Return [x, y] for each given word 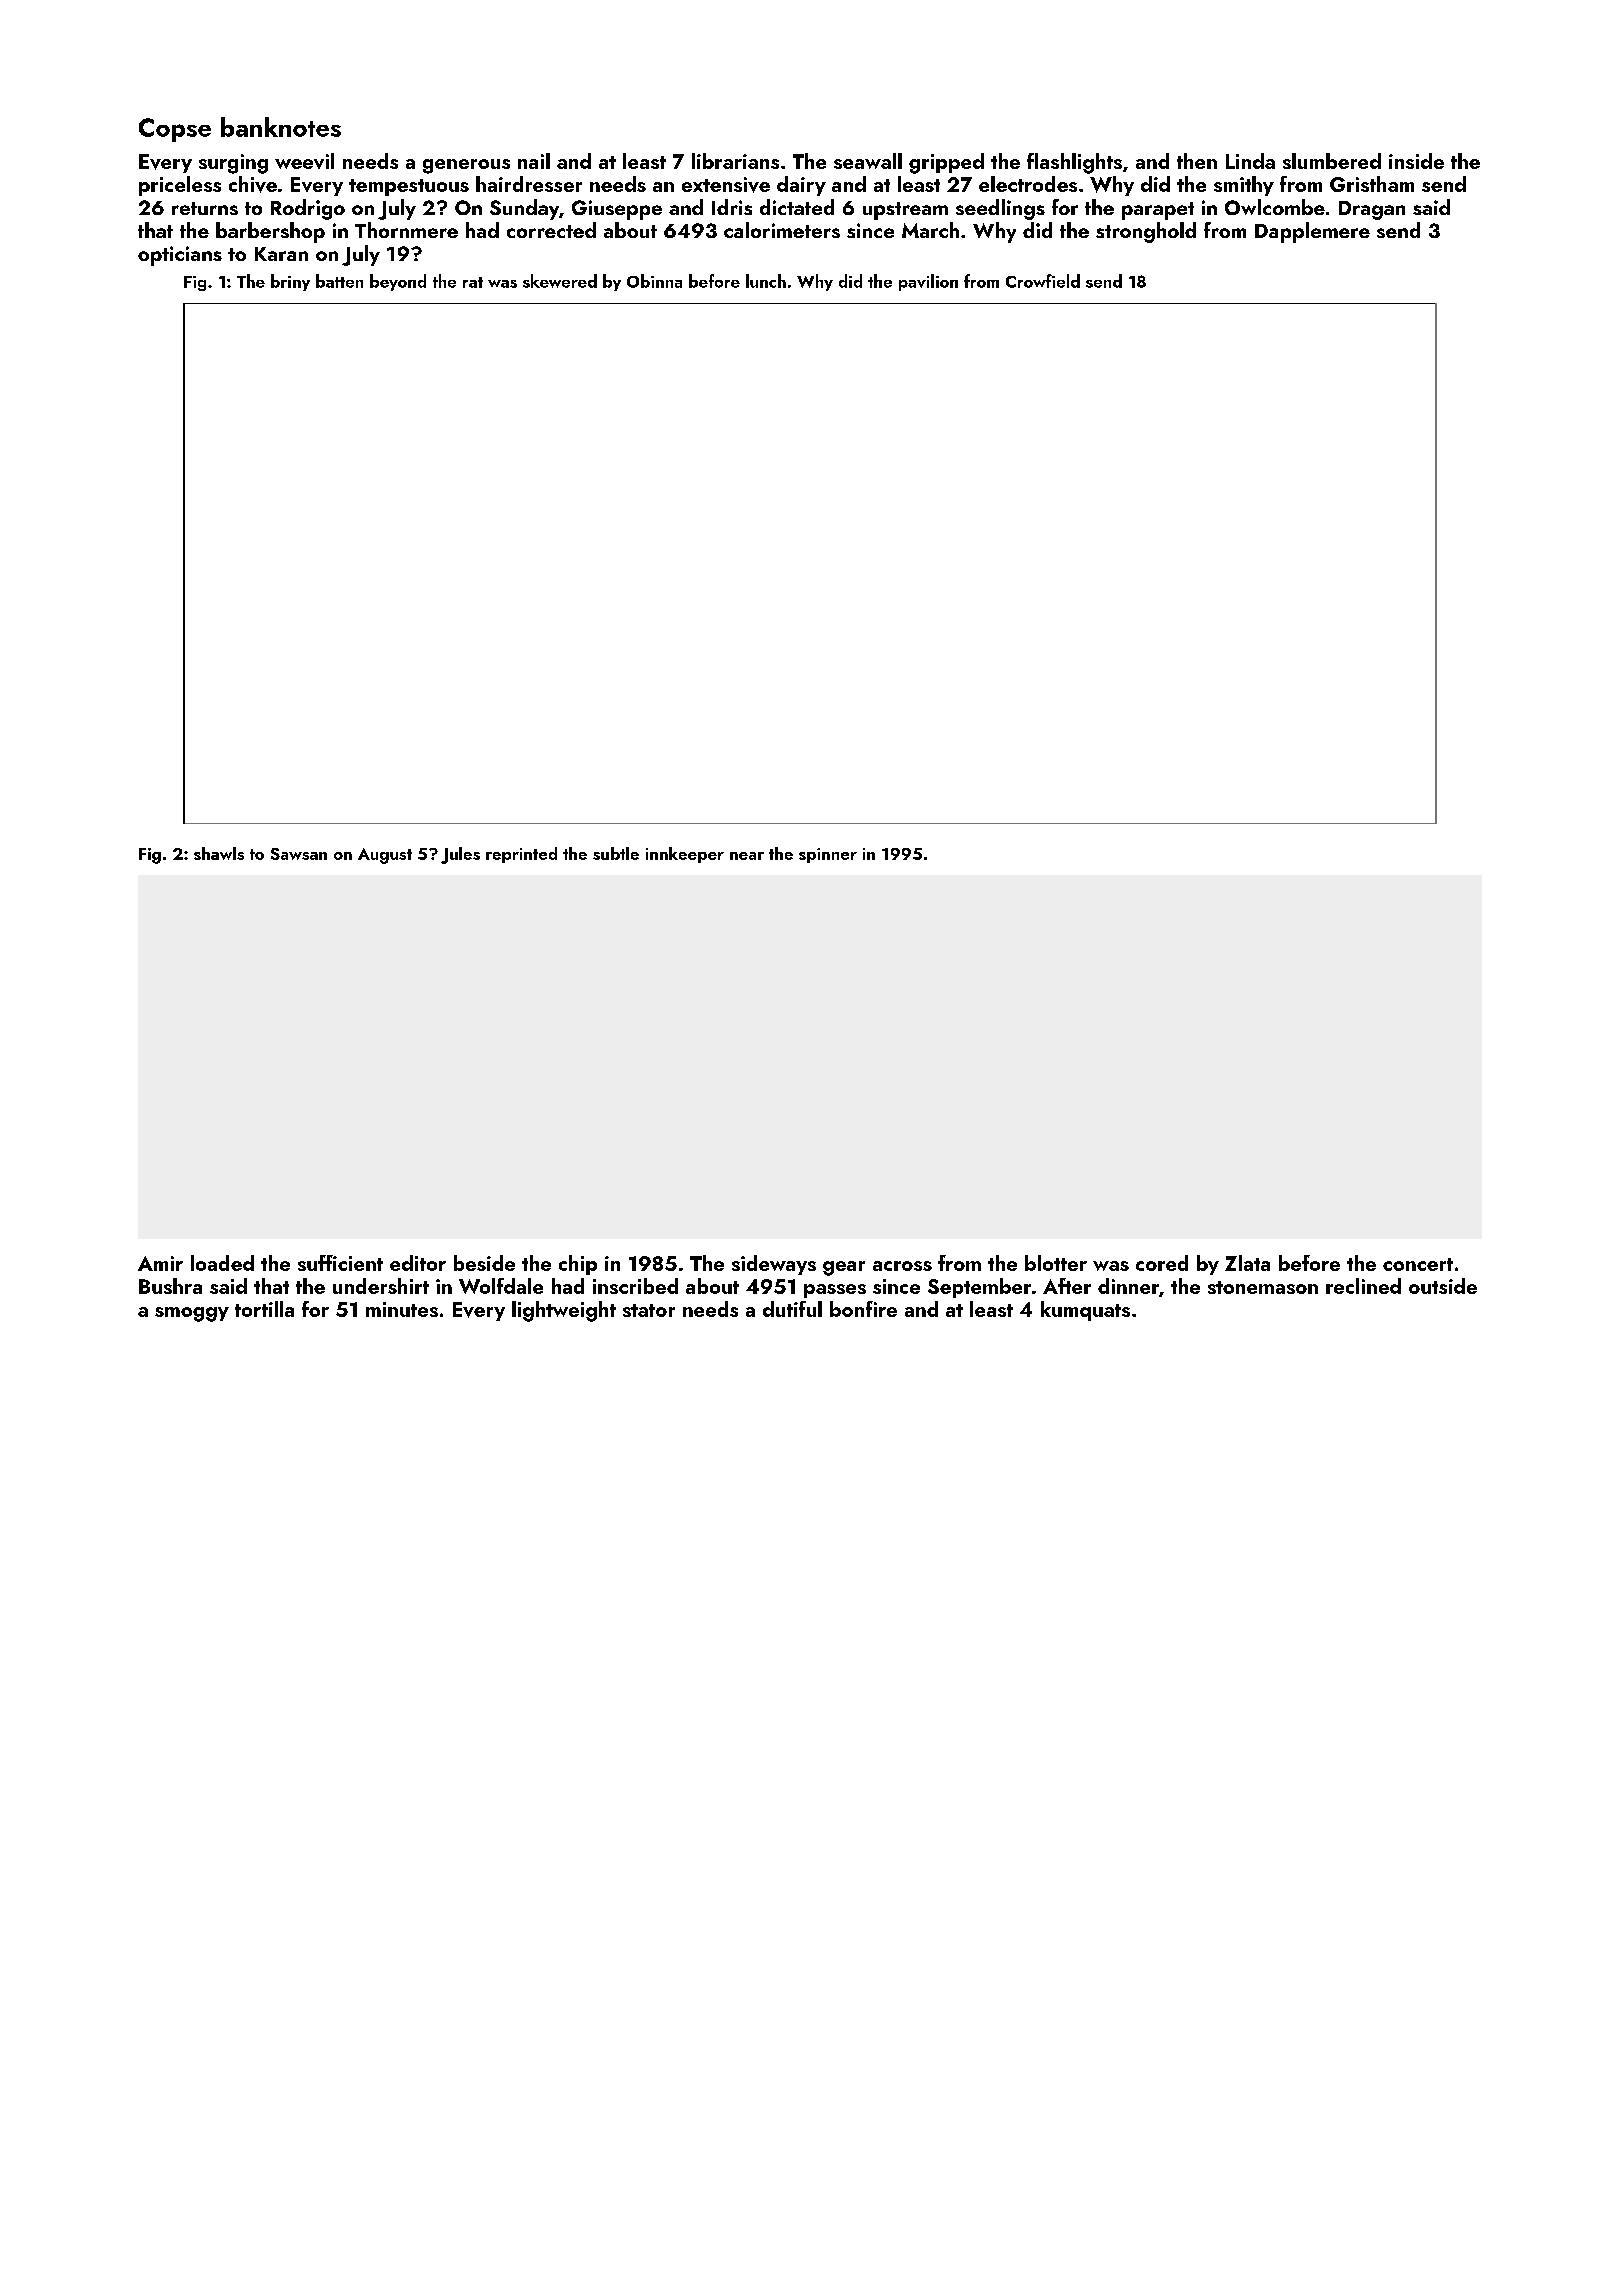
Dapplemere [1312, 232]
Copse [175, 130]
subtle [616, 853]
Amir [160, 1263]
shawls [219, 853]
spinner [828, 855]
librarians [735, 161]
